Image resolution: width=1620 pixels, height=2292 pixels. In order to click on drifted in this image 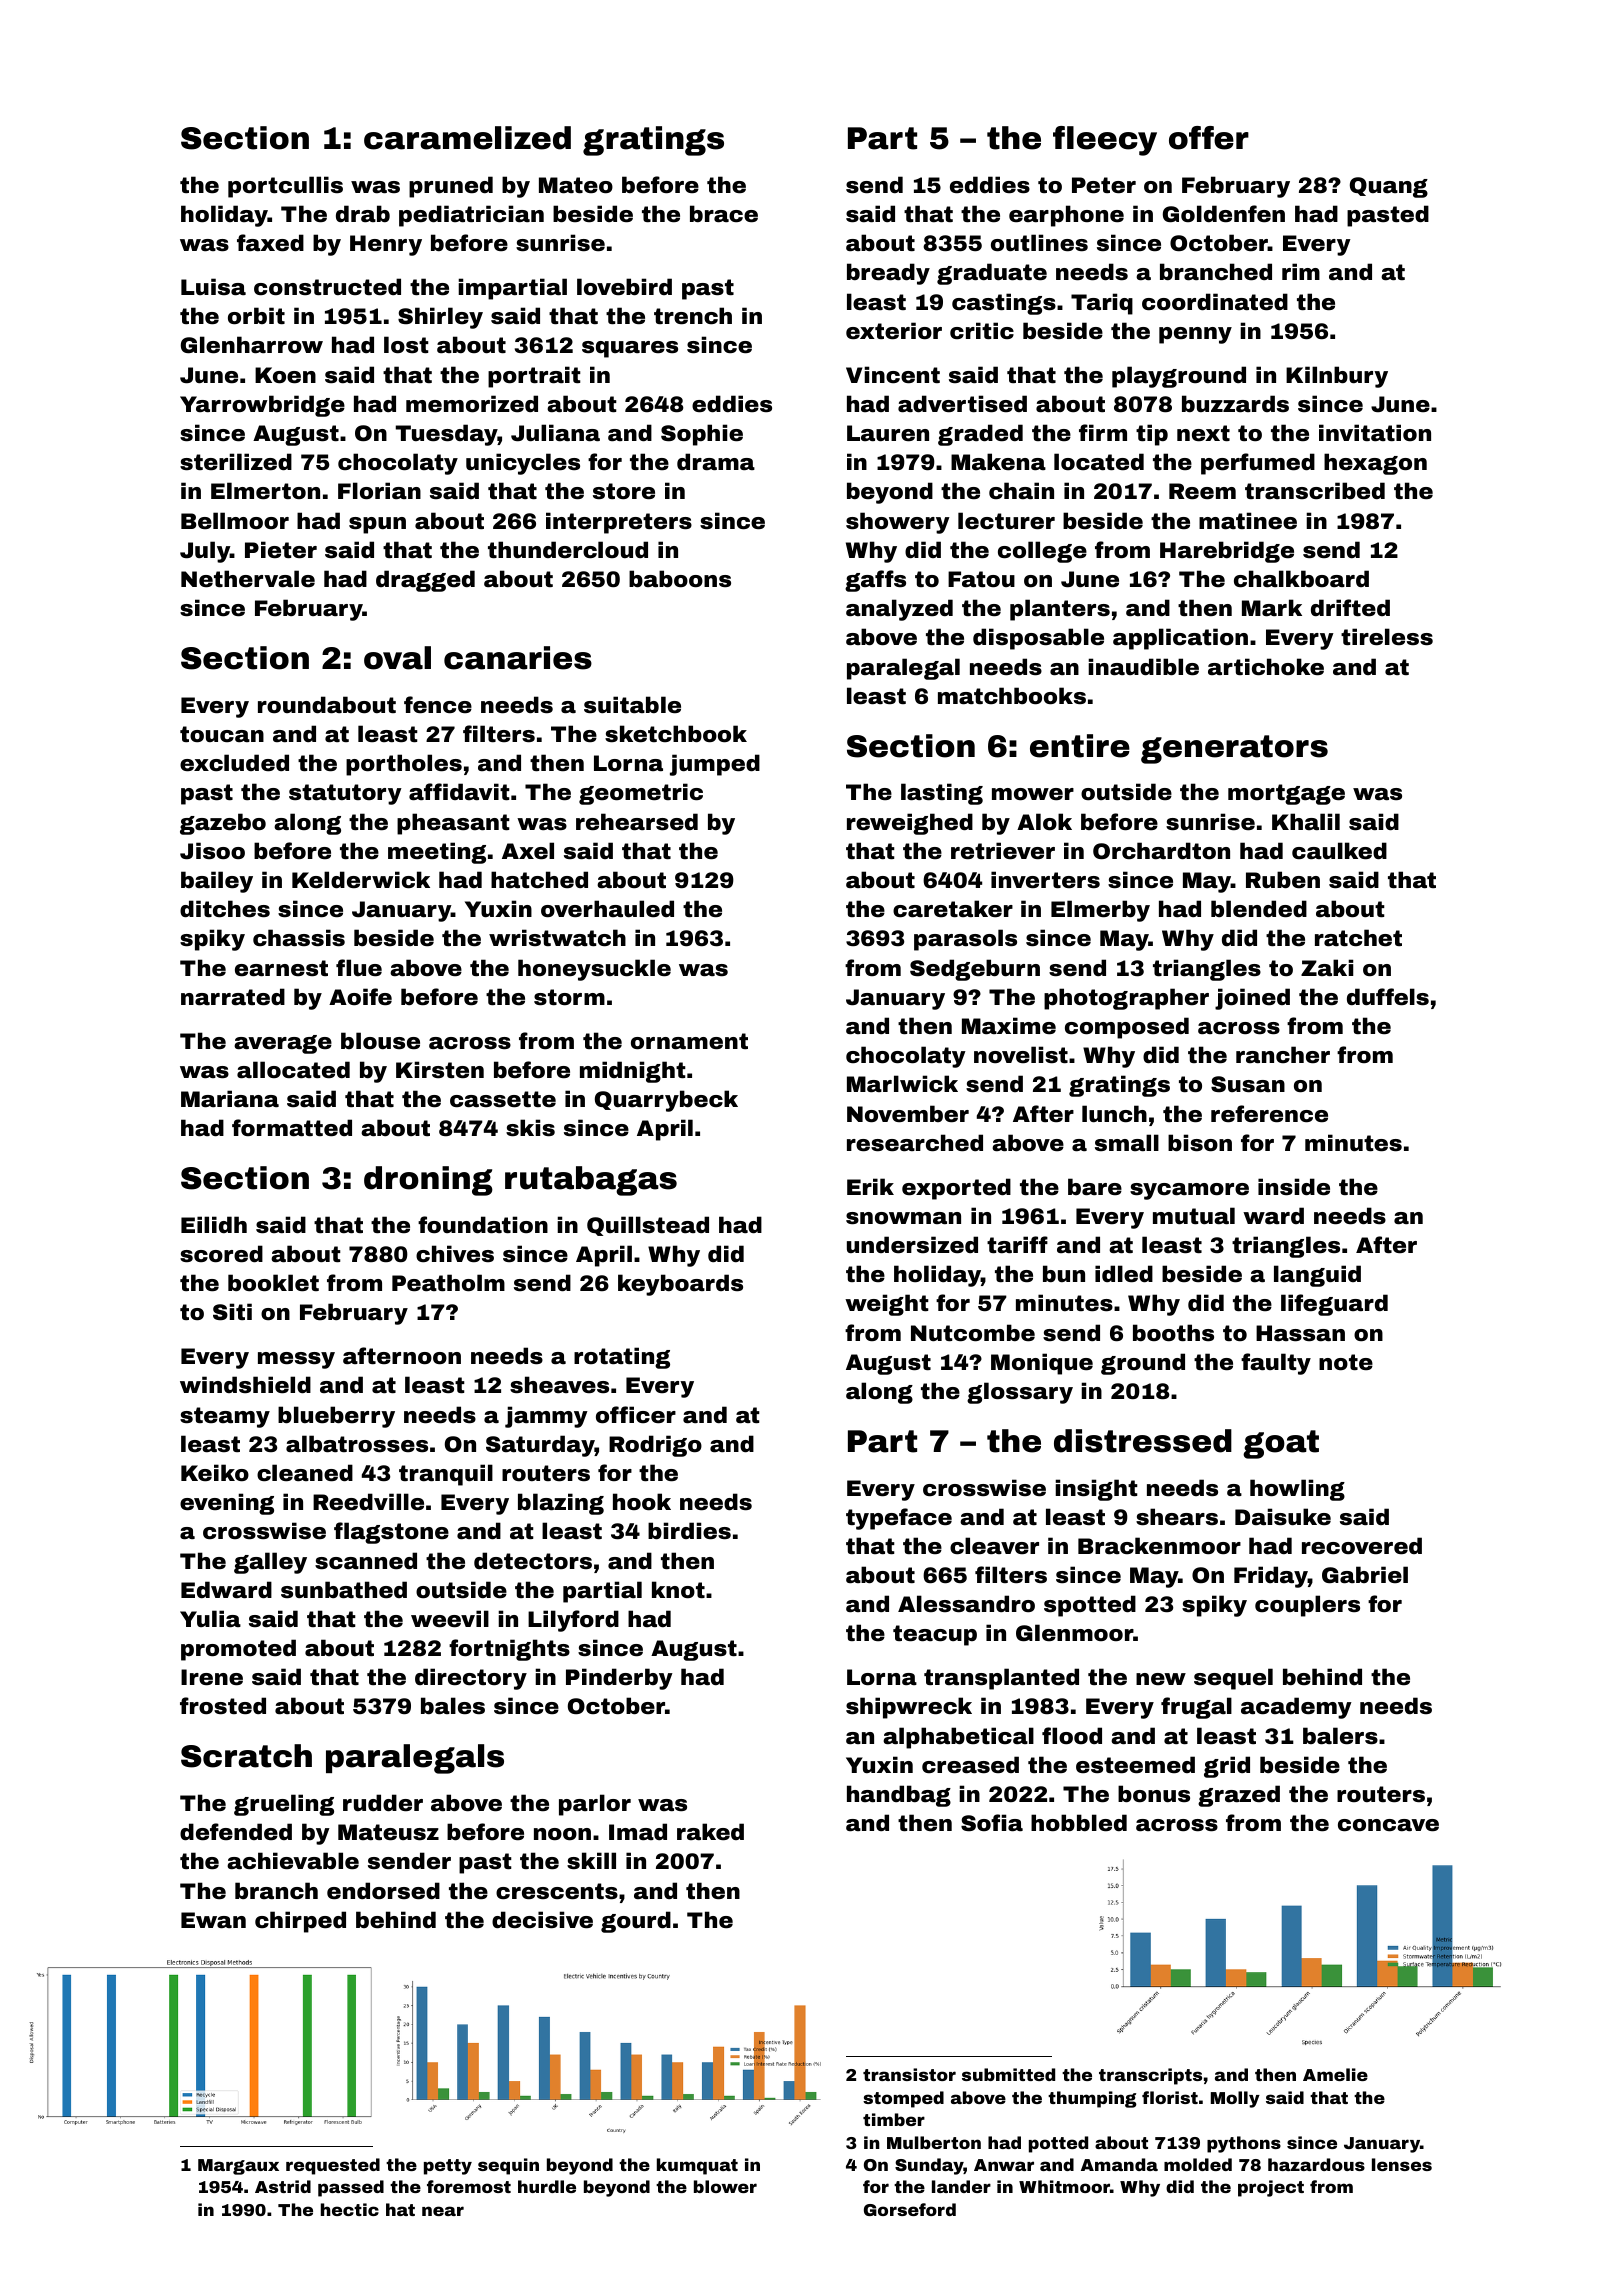, I will do `click(1350, 607)`.
